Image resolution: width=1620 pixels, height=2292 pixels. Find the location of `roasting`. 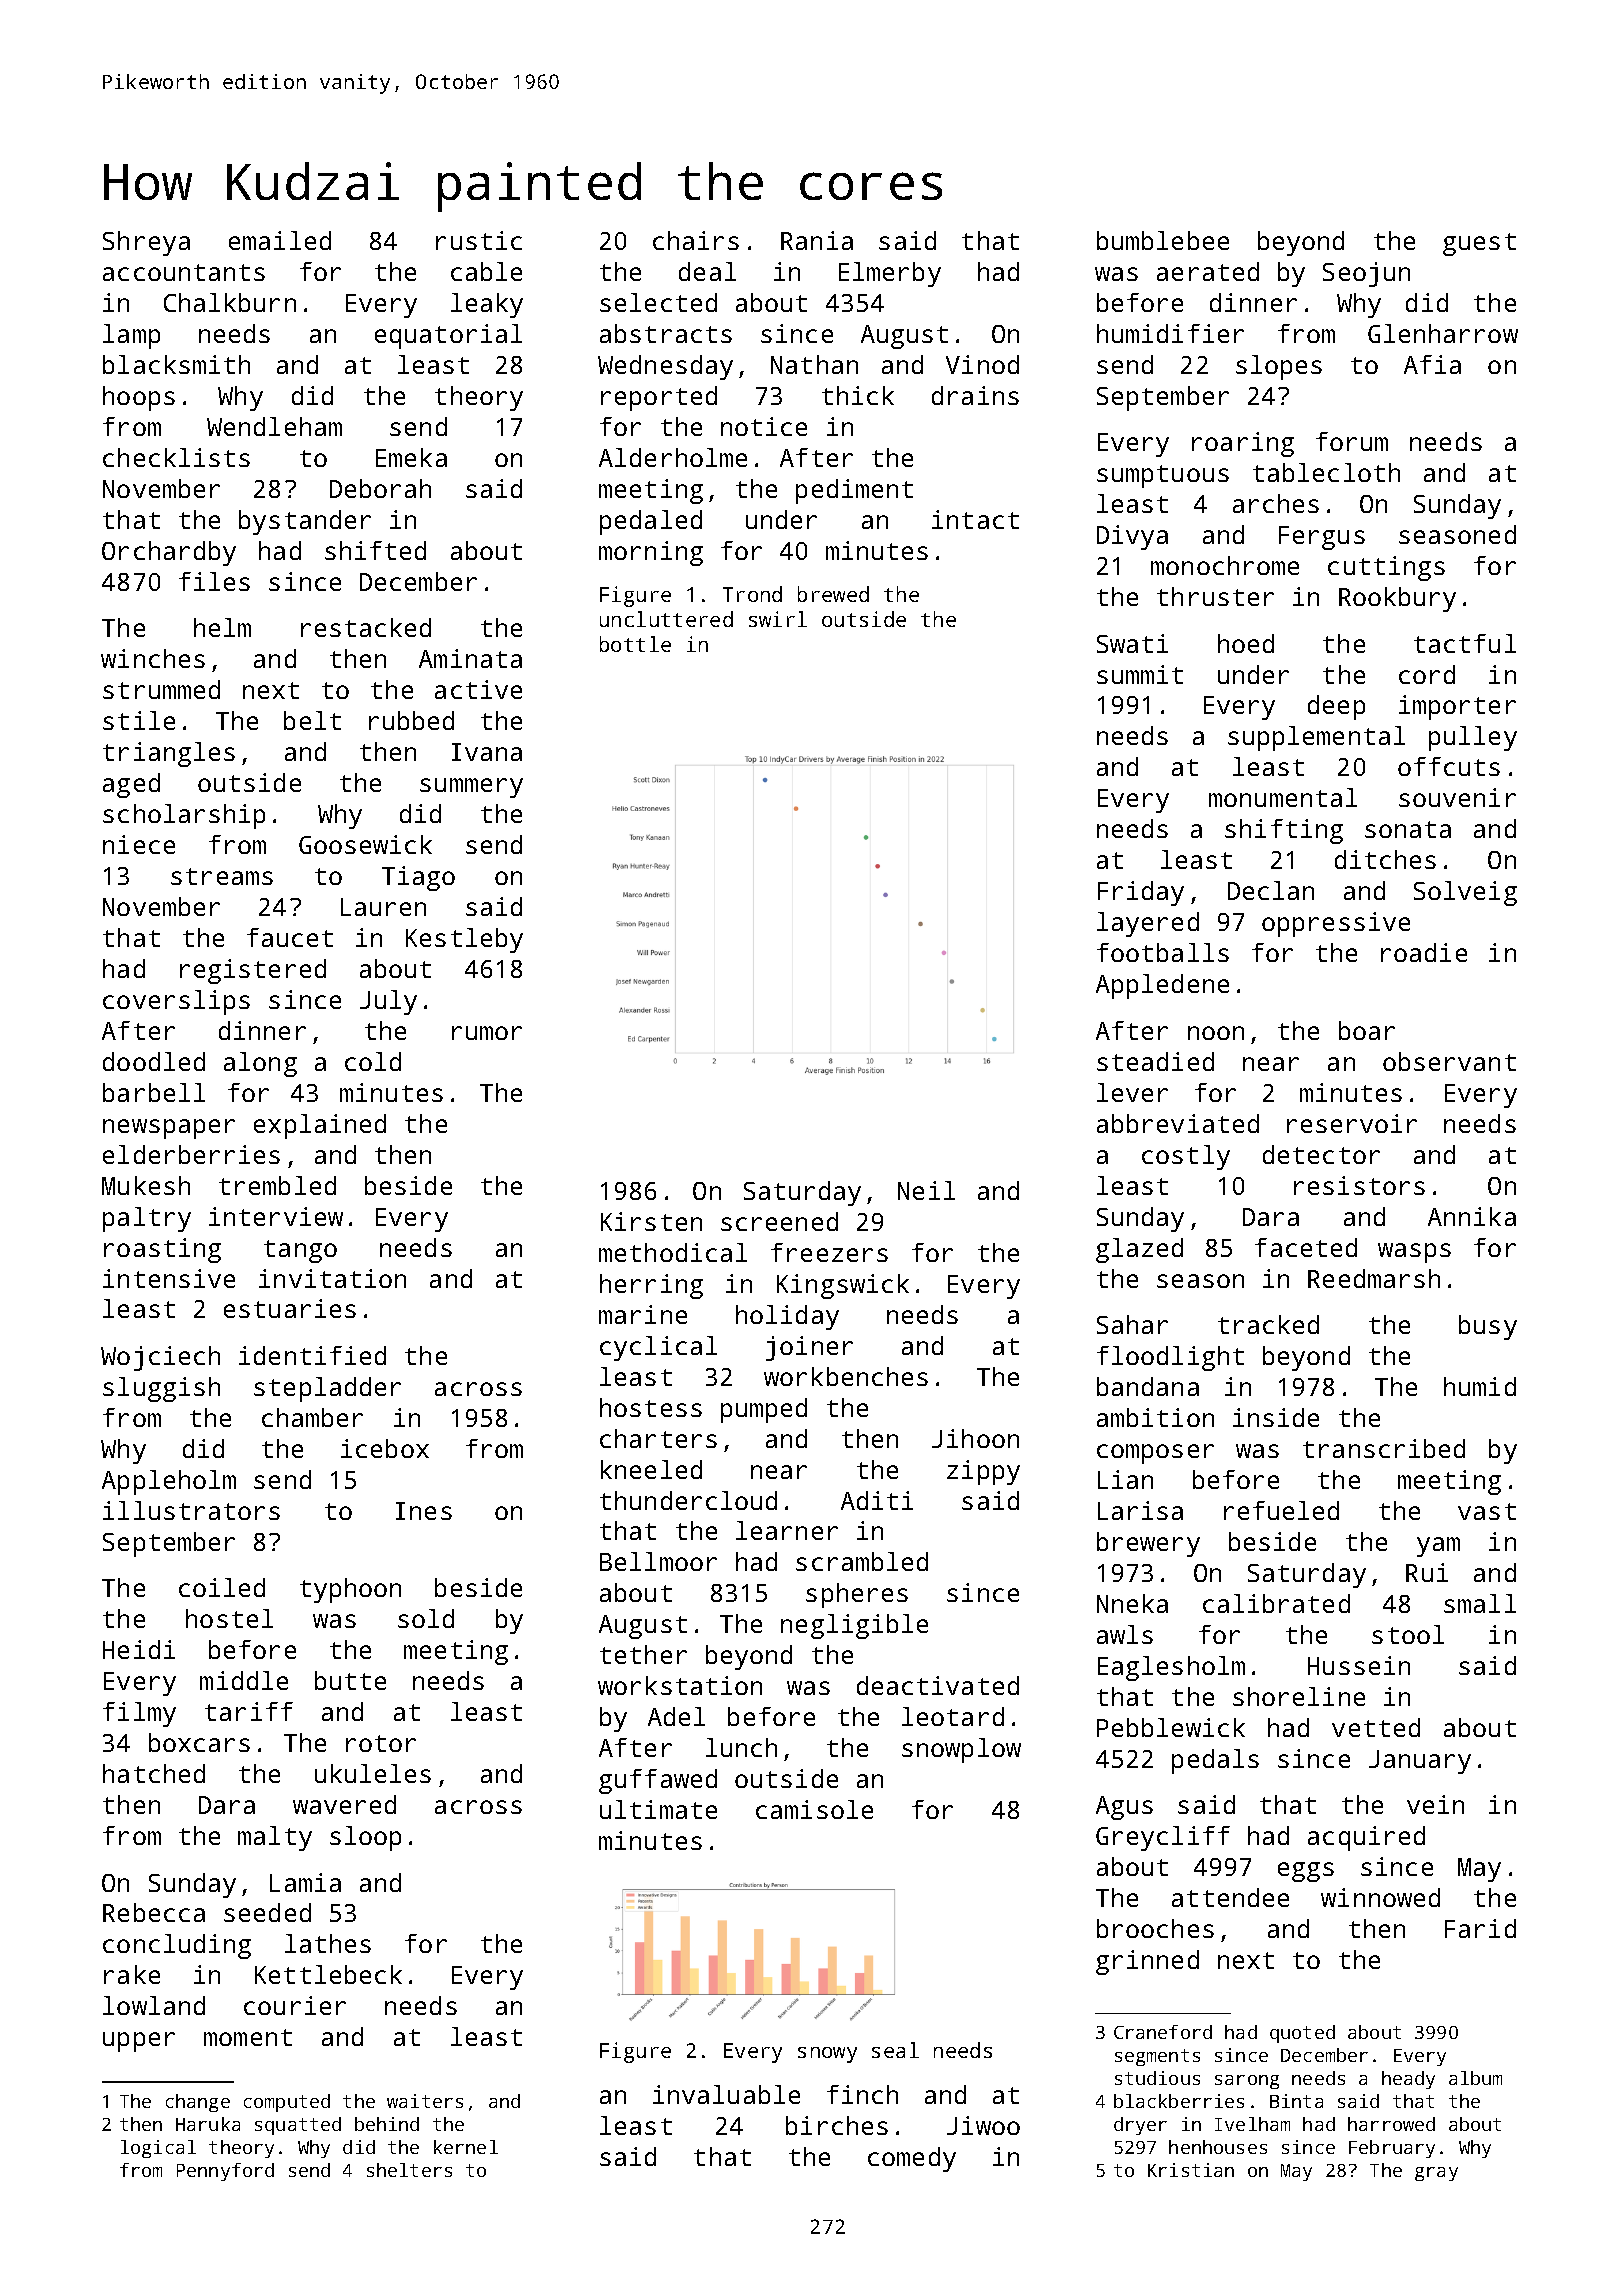

roasting is located at coordinates (162, 1250).
